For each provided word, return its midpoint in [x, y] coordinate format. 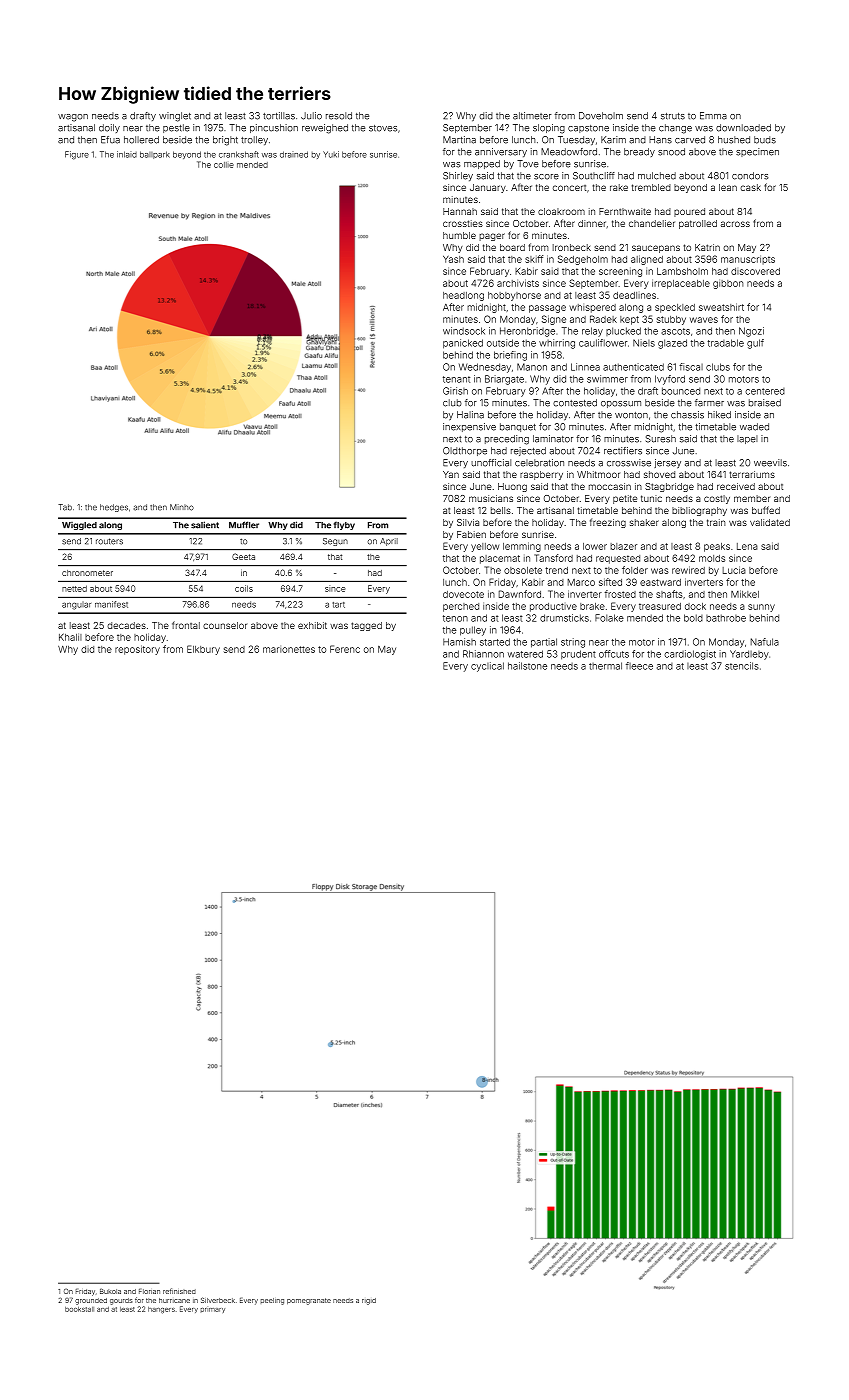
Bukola [110, 1291]
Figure [77, 155]
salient [205, 525]
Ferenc [345, 649]
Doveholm [601, 116]
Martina [459, 140]
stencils [742, 666]
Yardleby [749, 655]
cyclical [487, 667]
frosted [620, 594]
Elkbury [203, 650]
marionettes [289, 649]
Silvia [468, 522]
